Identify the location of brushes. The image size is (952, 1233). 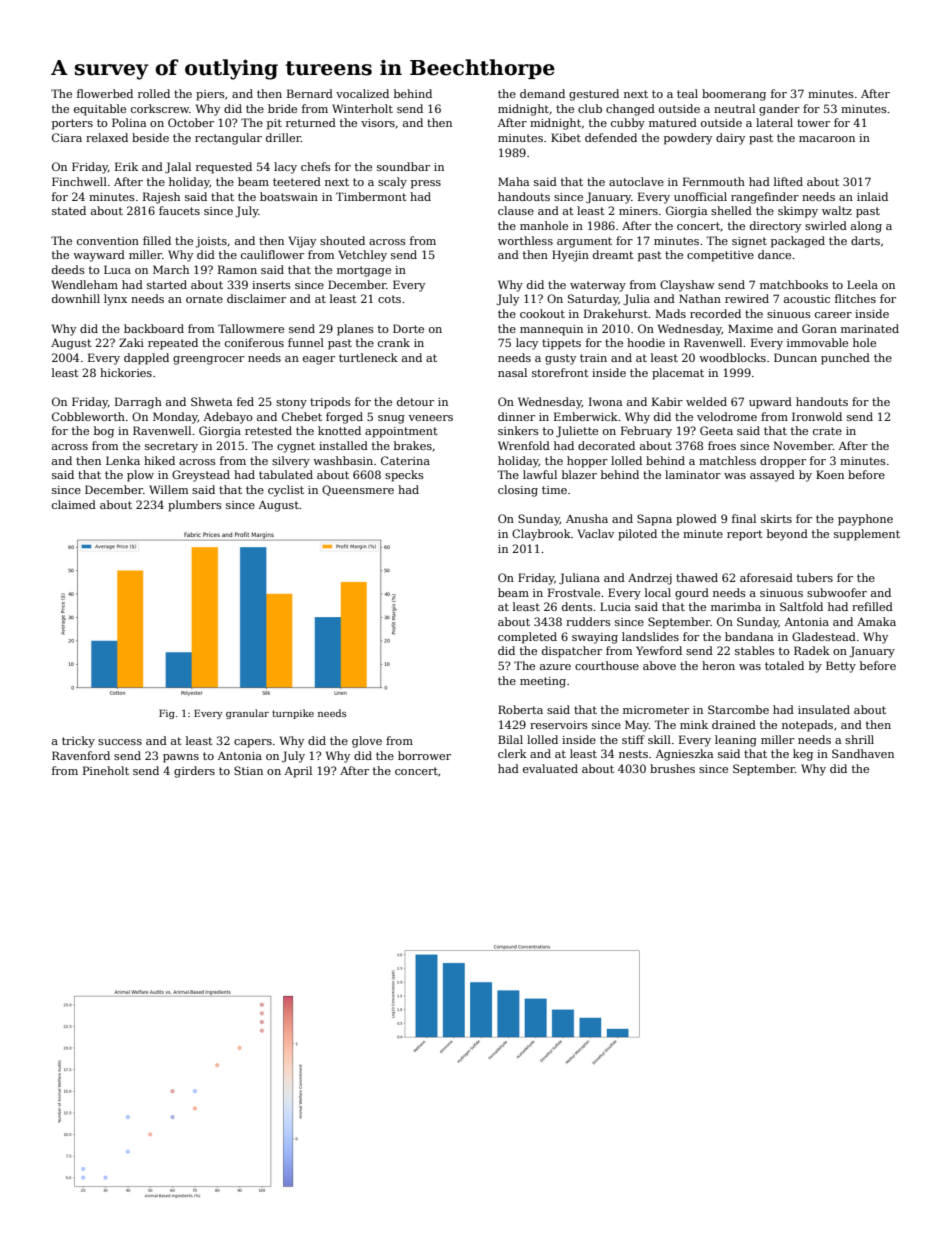
(672, 768).
